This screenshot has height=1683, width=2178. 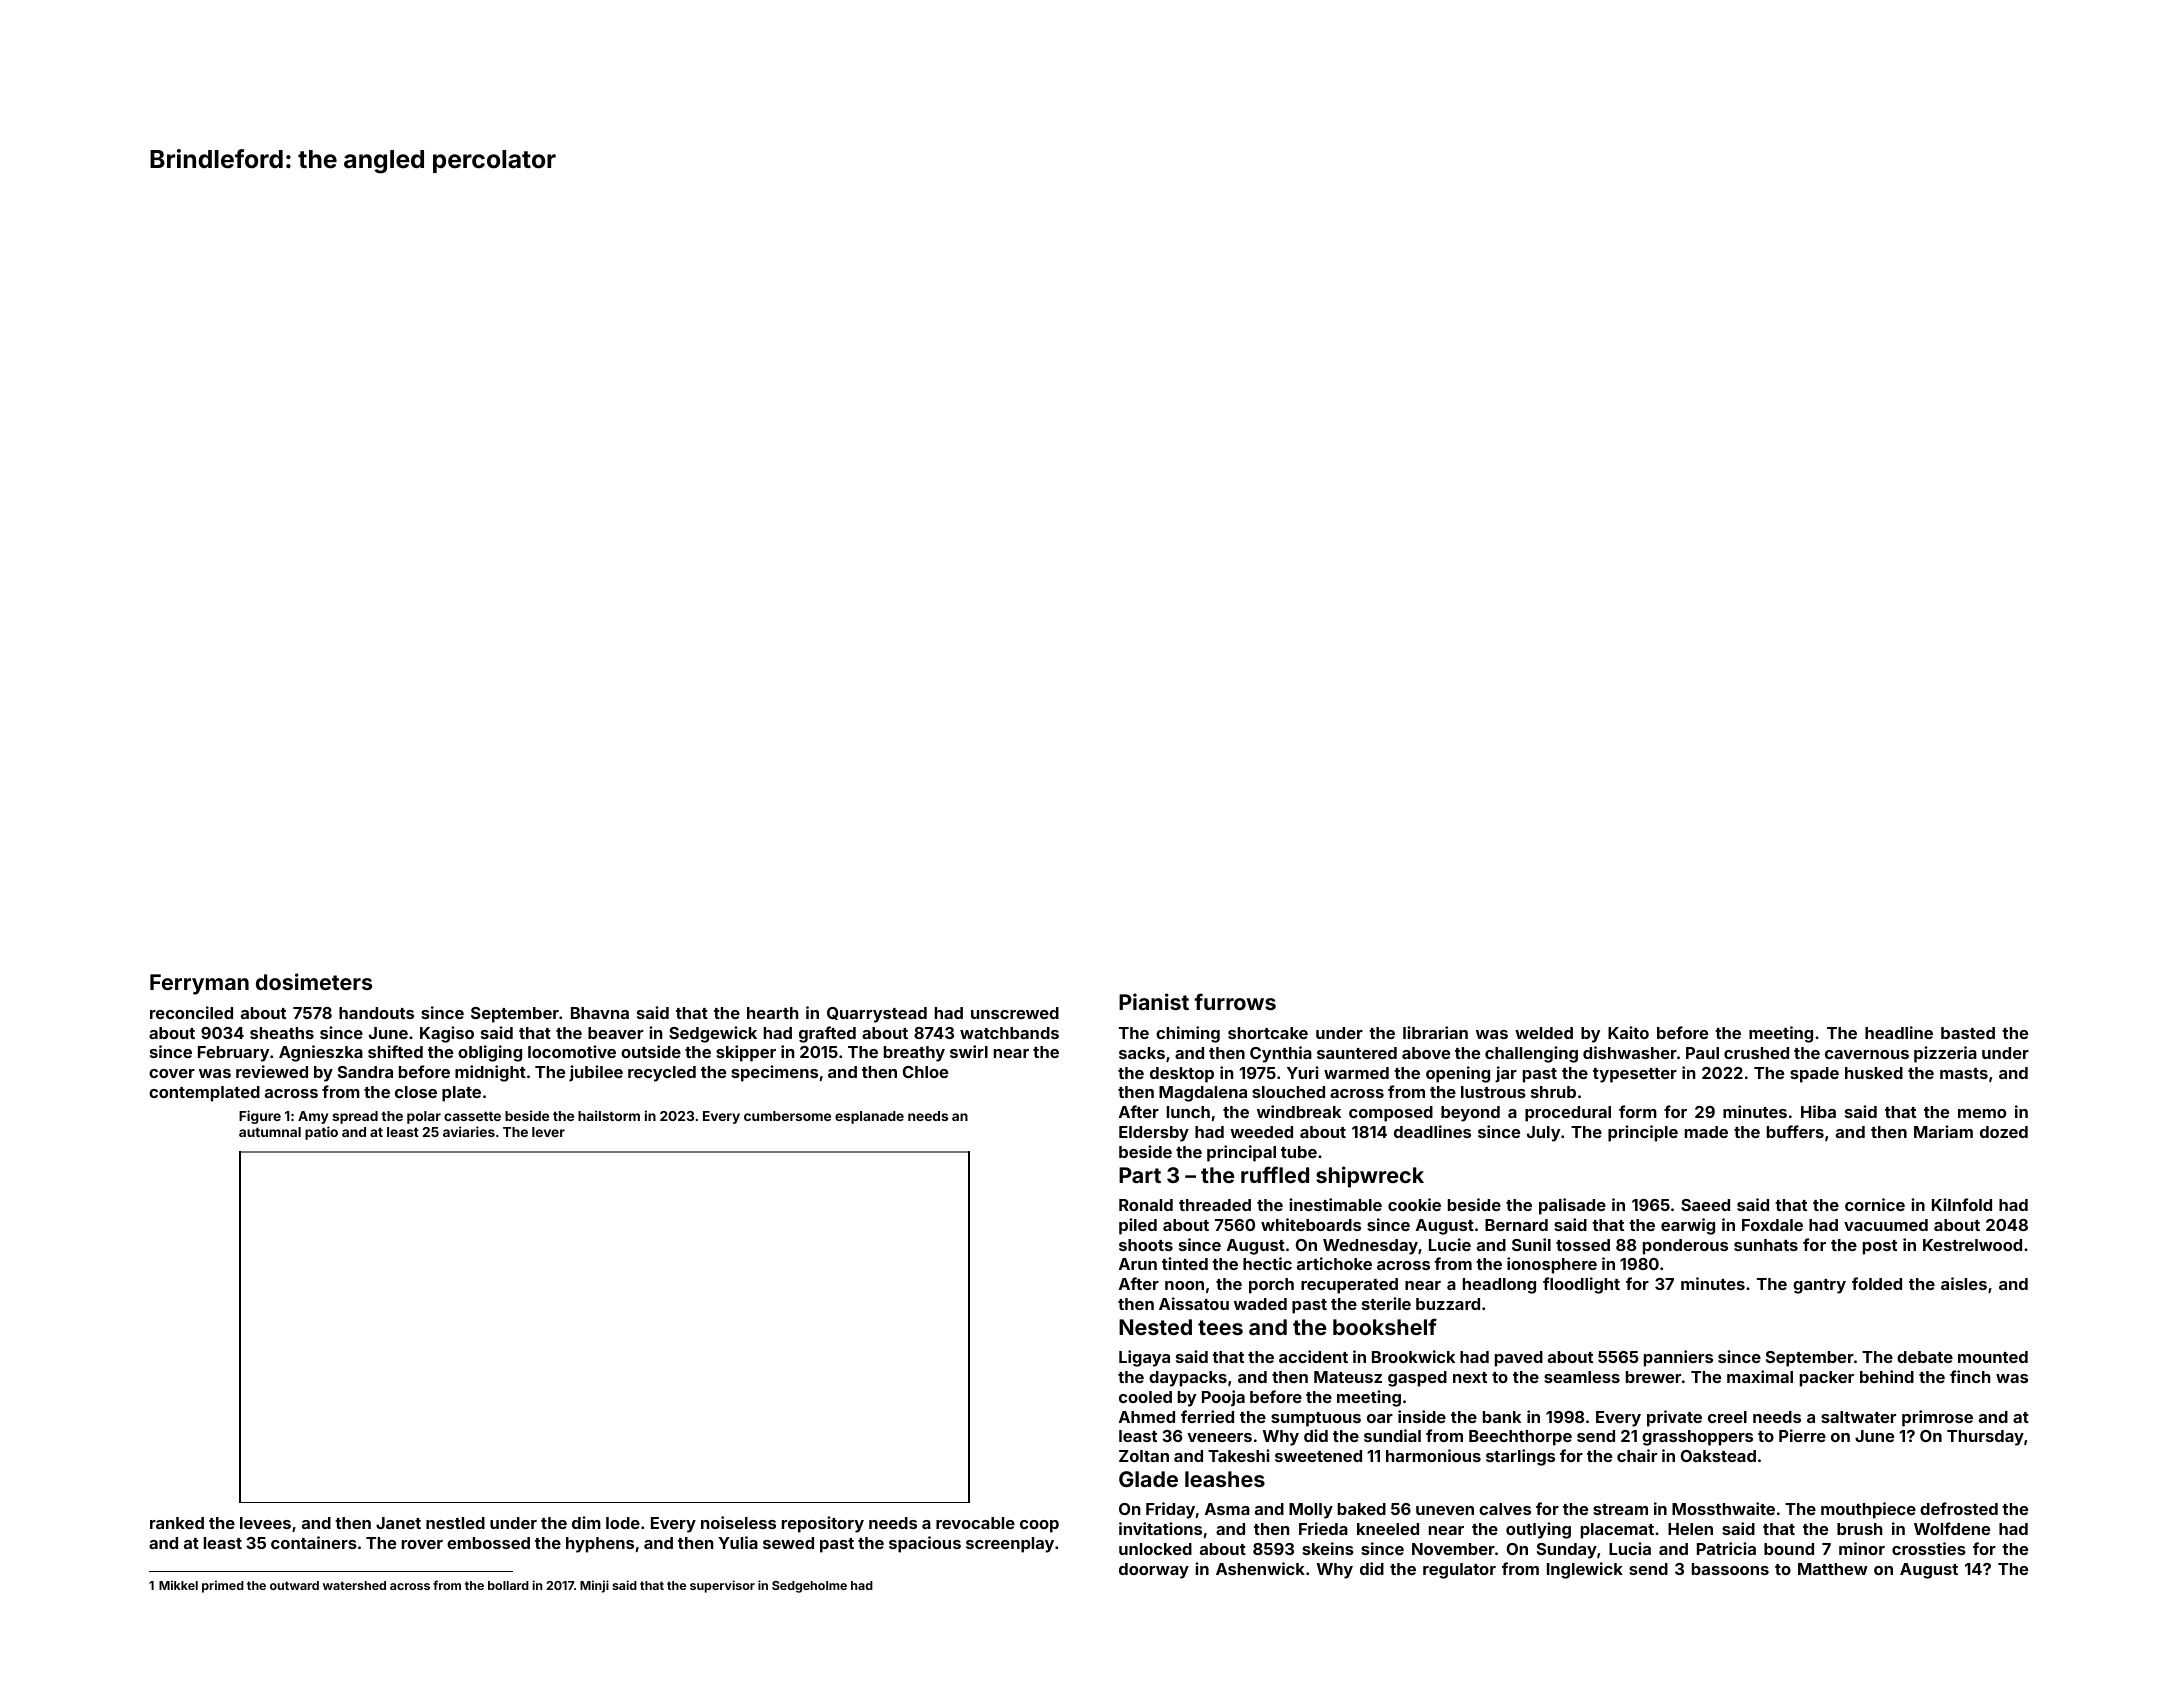 I want to click on Magdalena, so click(x=1203, y=1094).
